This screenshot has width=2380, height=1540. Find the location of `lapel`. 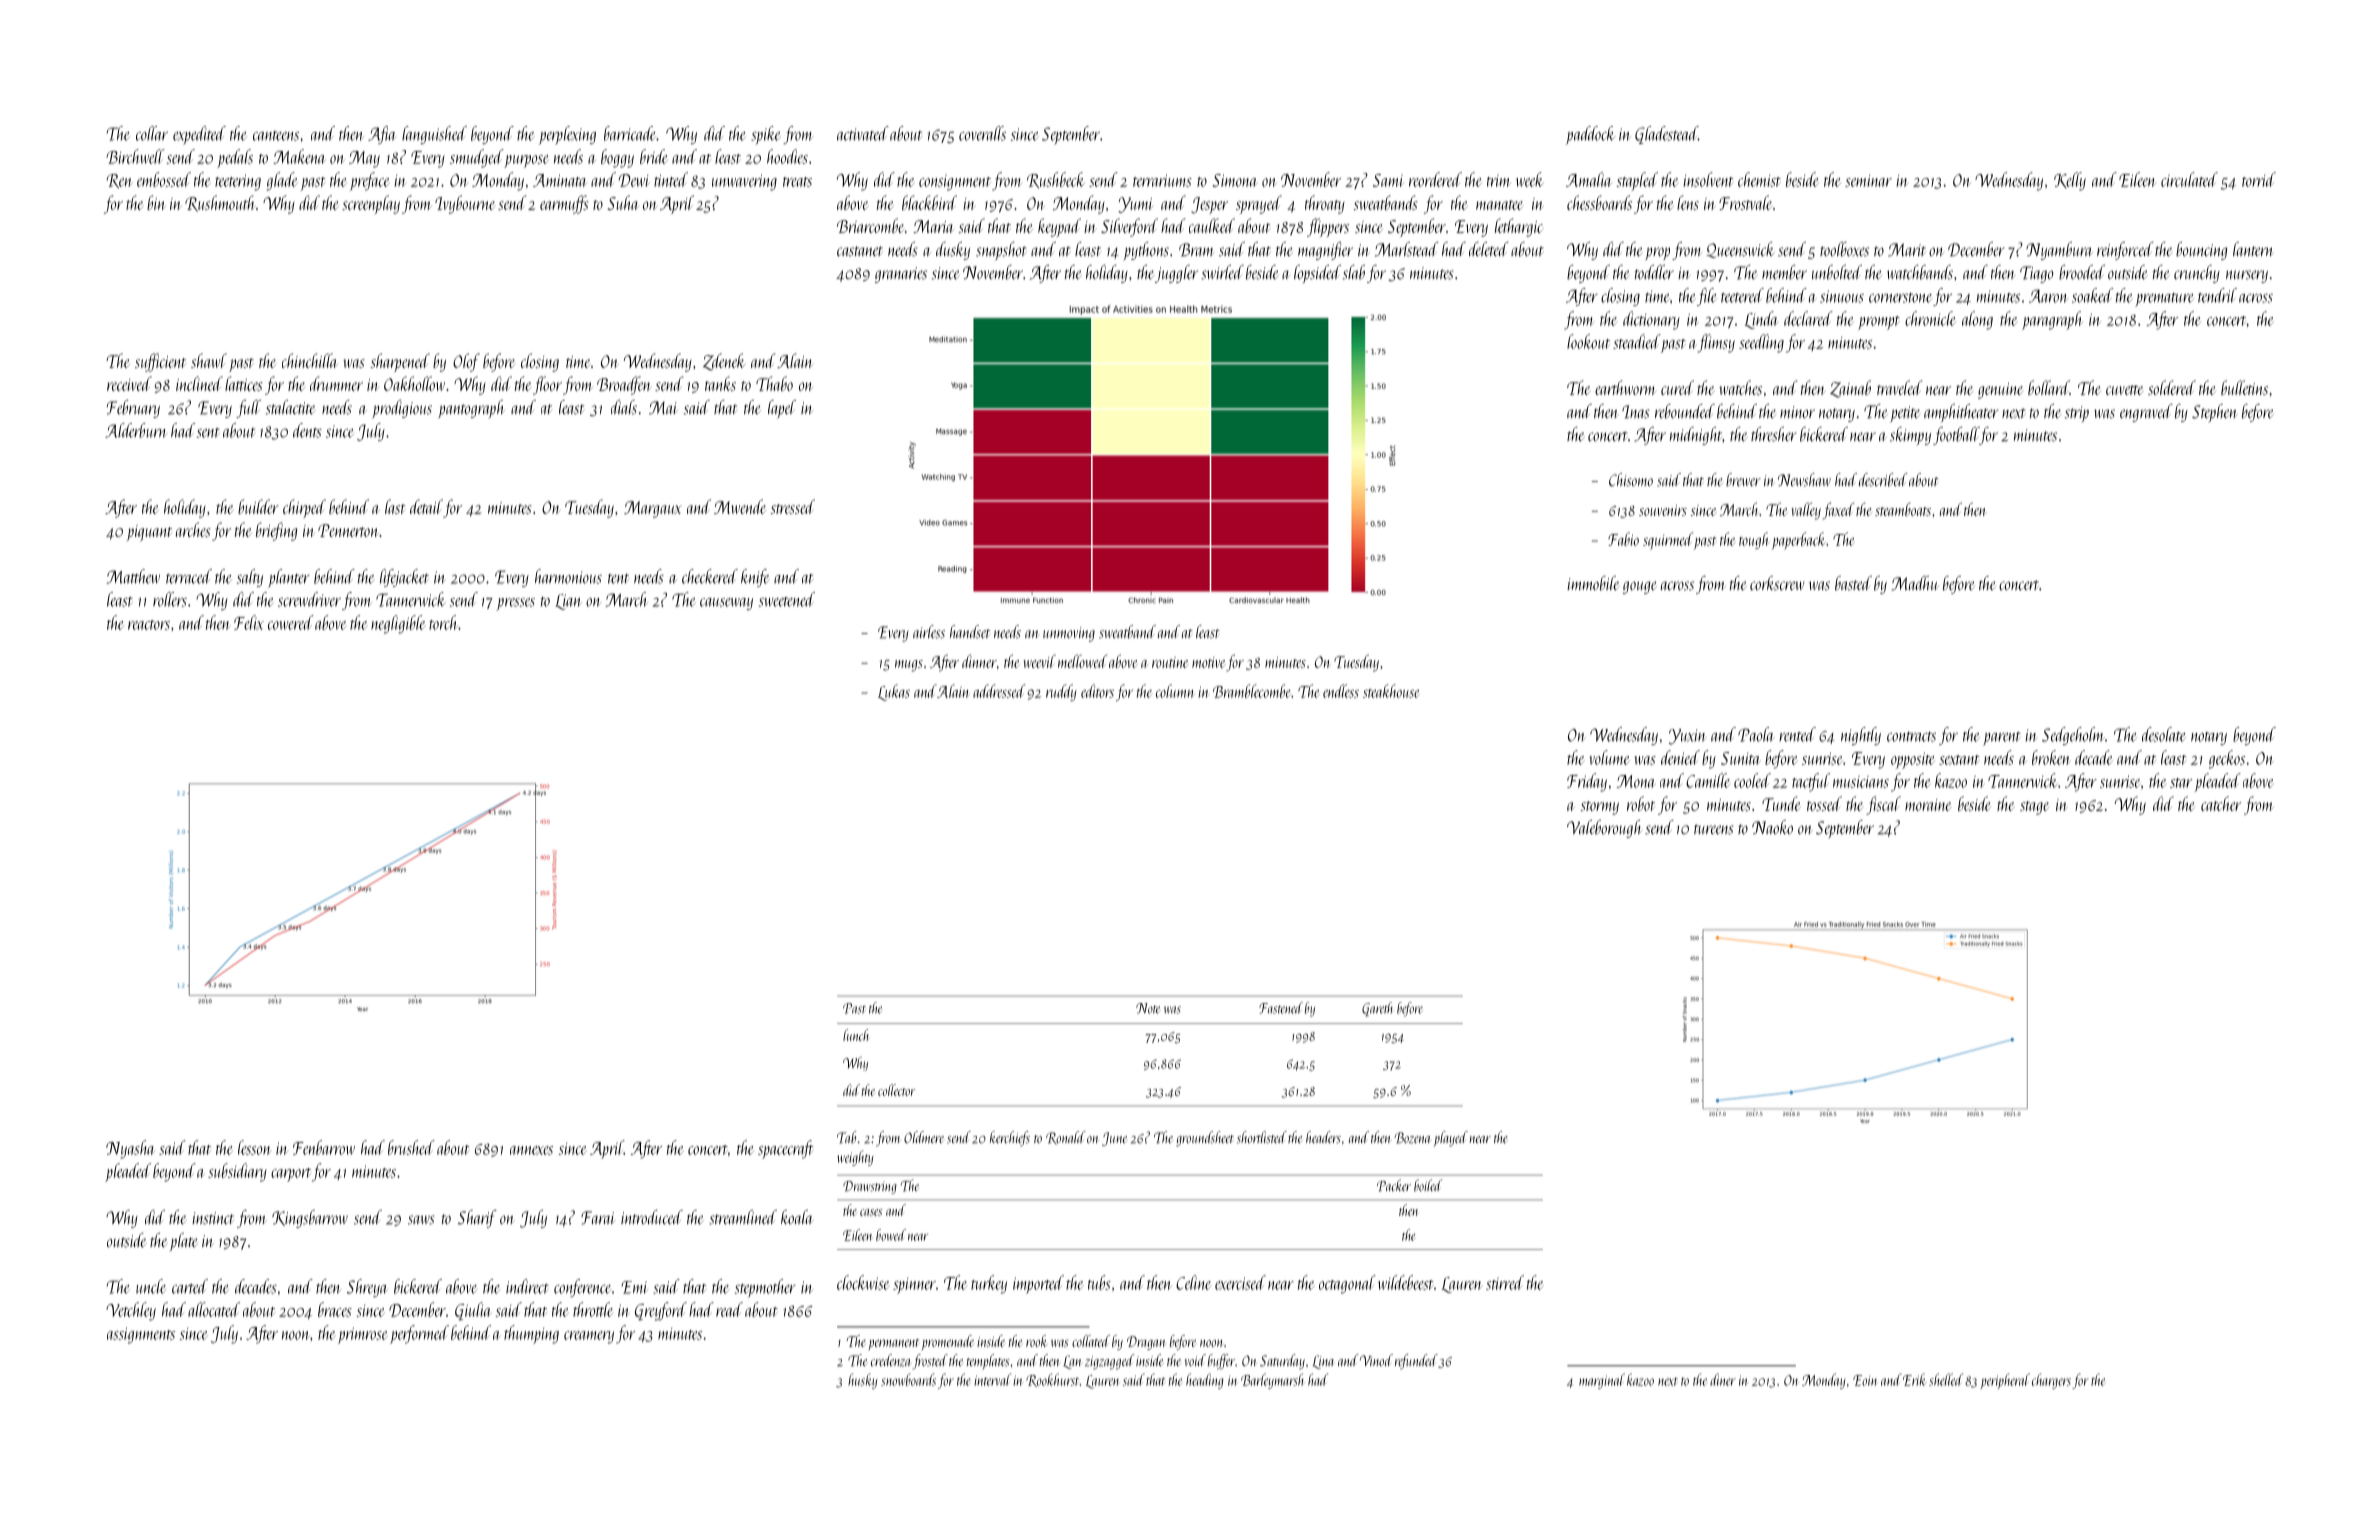

lapel is located at coordinates (782, 409).
